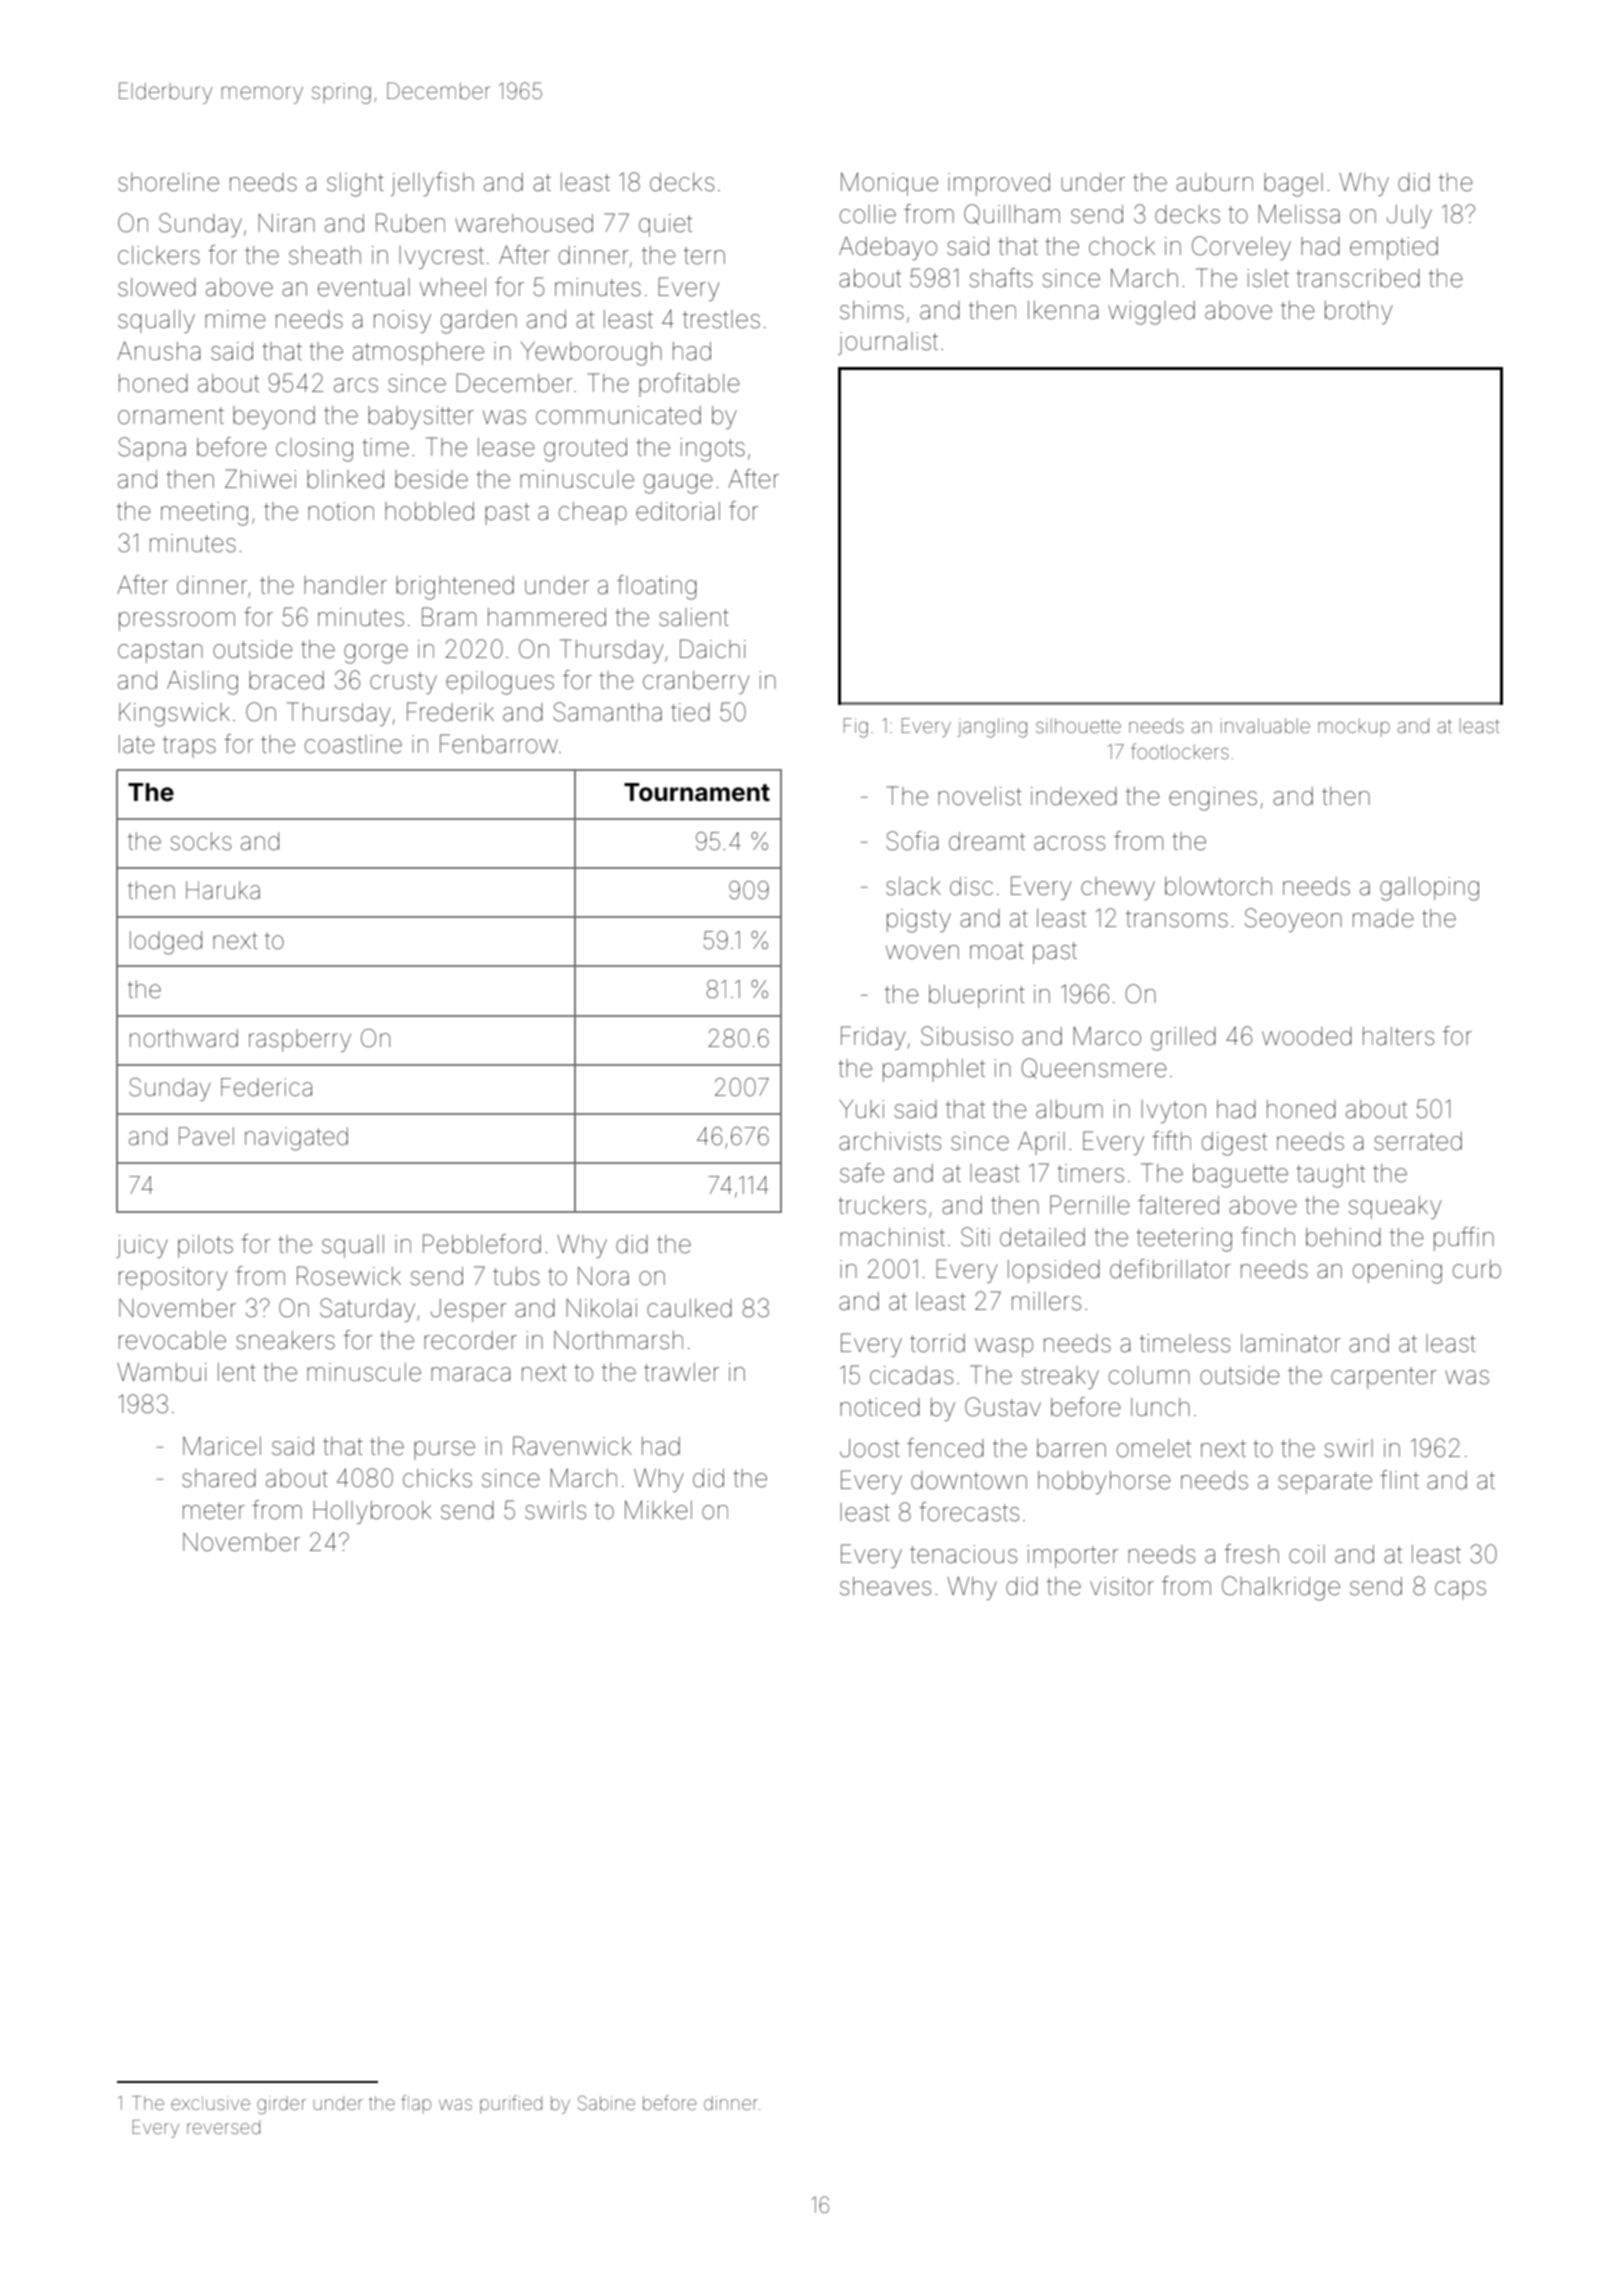 The width and height of the screenshot is (1620, 2292). What do you see at coordinates (606, 2102) in the screenshot?
I see `Sabine` at bounding box center [606, 2102].
